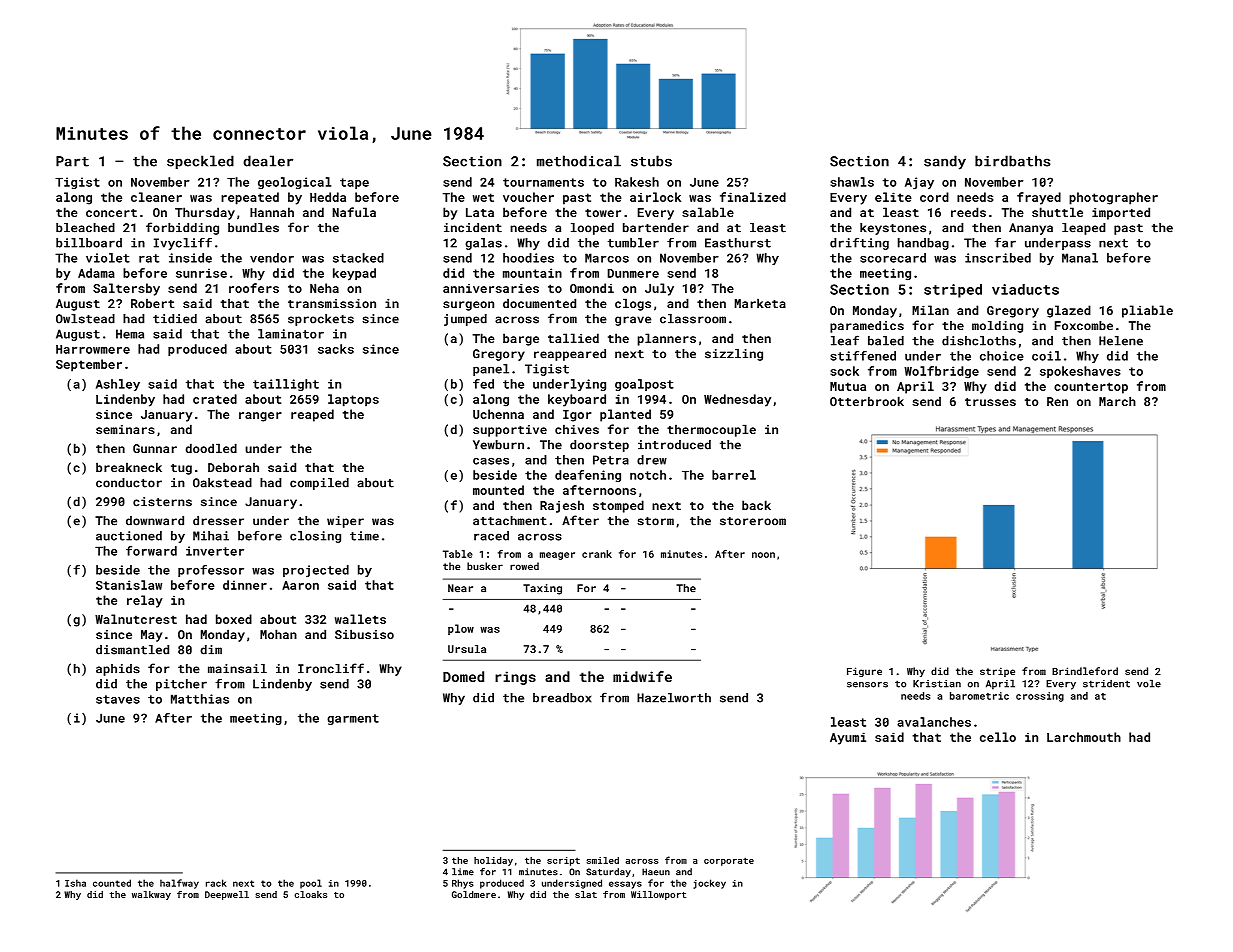 The image size is (1233, 952). What do you see at coordinates (312, 415) in the screenshot?
I see `reaped` at bounding box center [312, 415].
